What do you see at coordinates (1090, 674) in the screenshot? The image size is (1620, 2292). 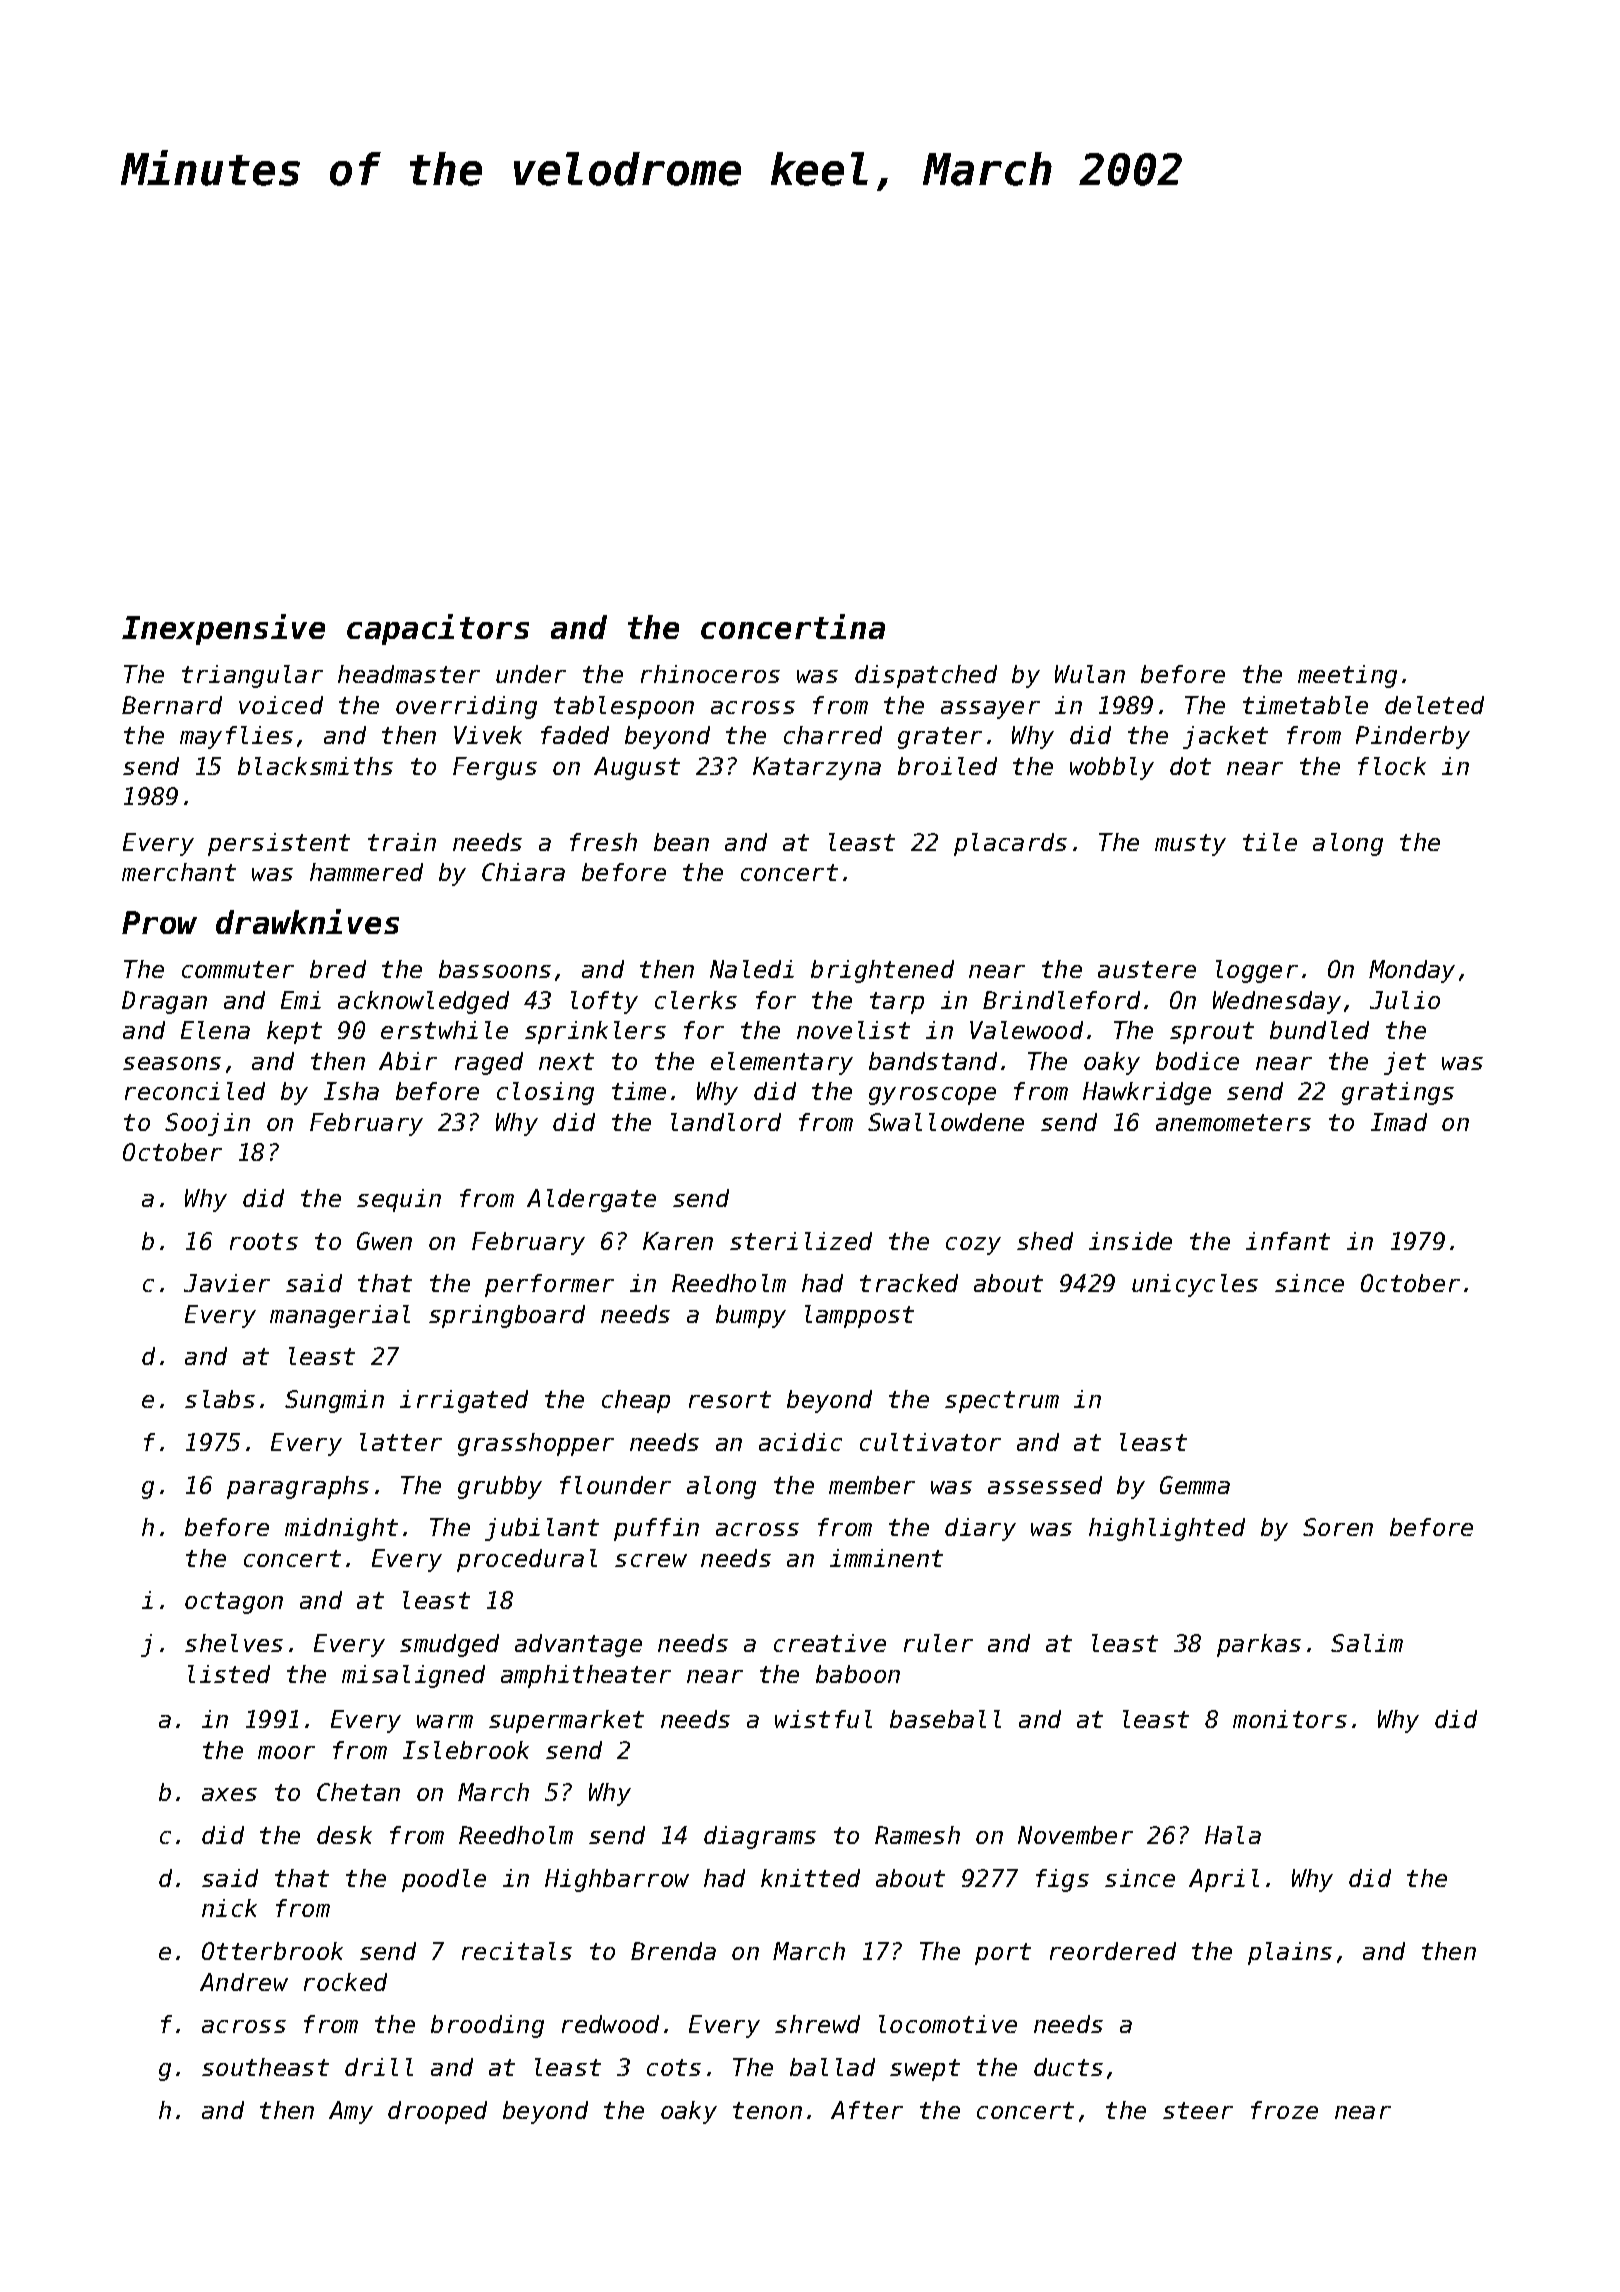 I see `Wulan` at bounding box center [1090, 674].
